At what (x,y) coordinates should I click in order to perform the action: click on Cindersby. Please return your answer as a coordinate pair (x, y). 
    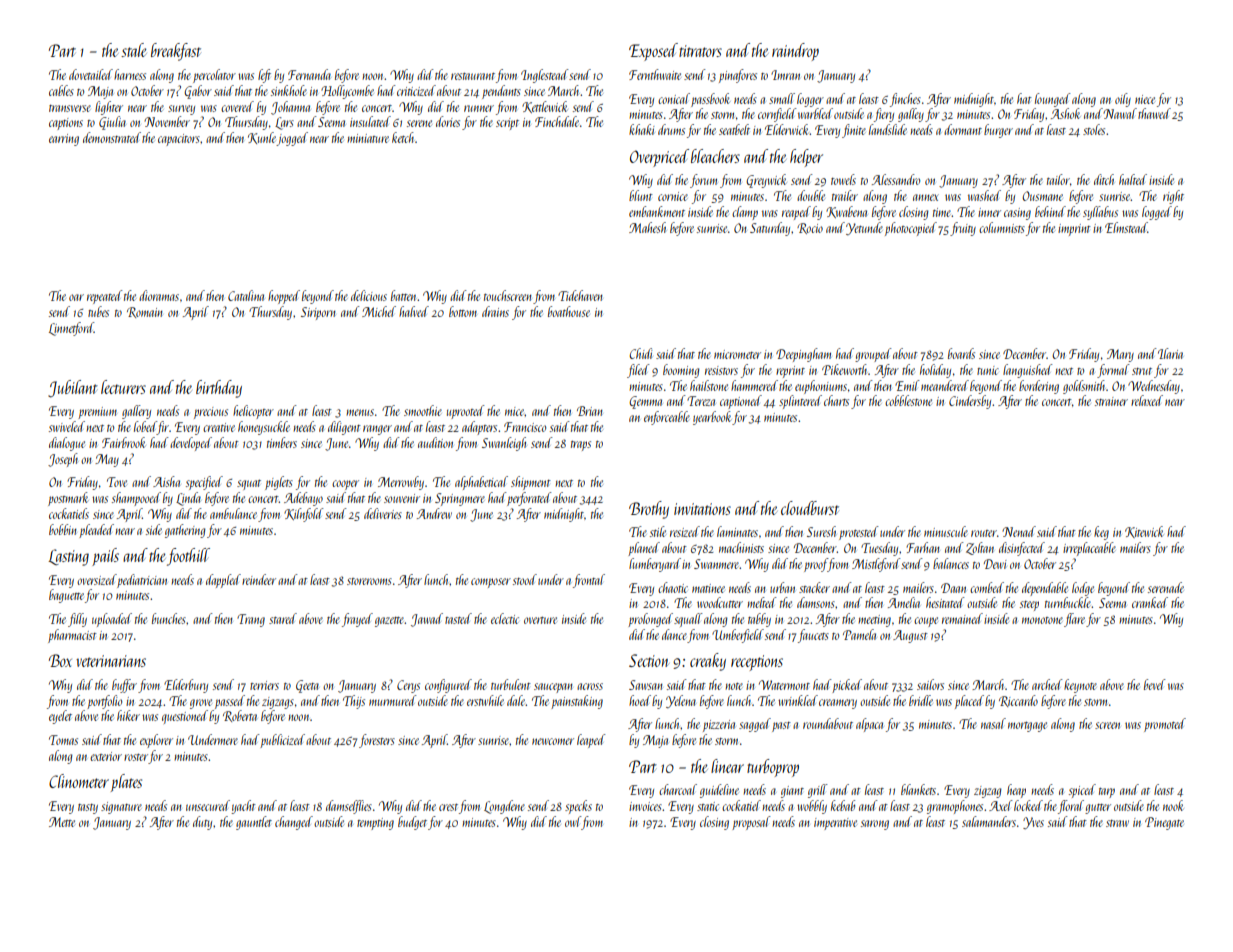
    Looking at the image, I should click on (970, 402).
